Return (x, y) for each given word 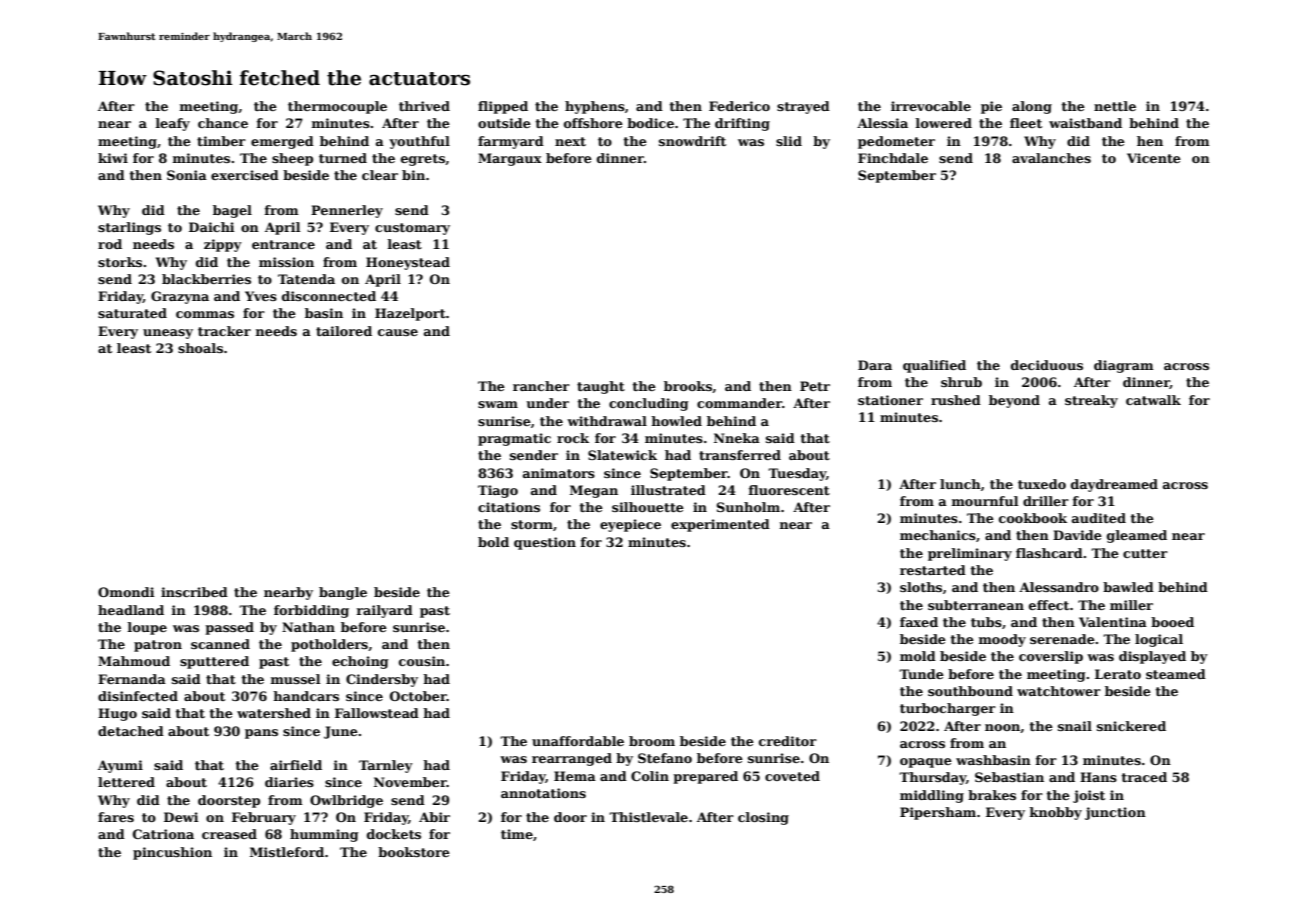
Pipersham (938, 813)
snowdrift (692, 141)
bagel (232, 211)
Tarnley (386, 766)
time (517, 834)
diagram (1124, 366)
